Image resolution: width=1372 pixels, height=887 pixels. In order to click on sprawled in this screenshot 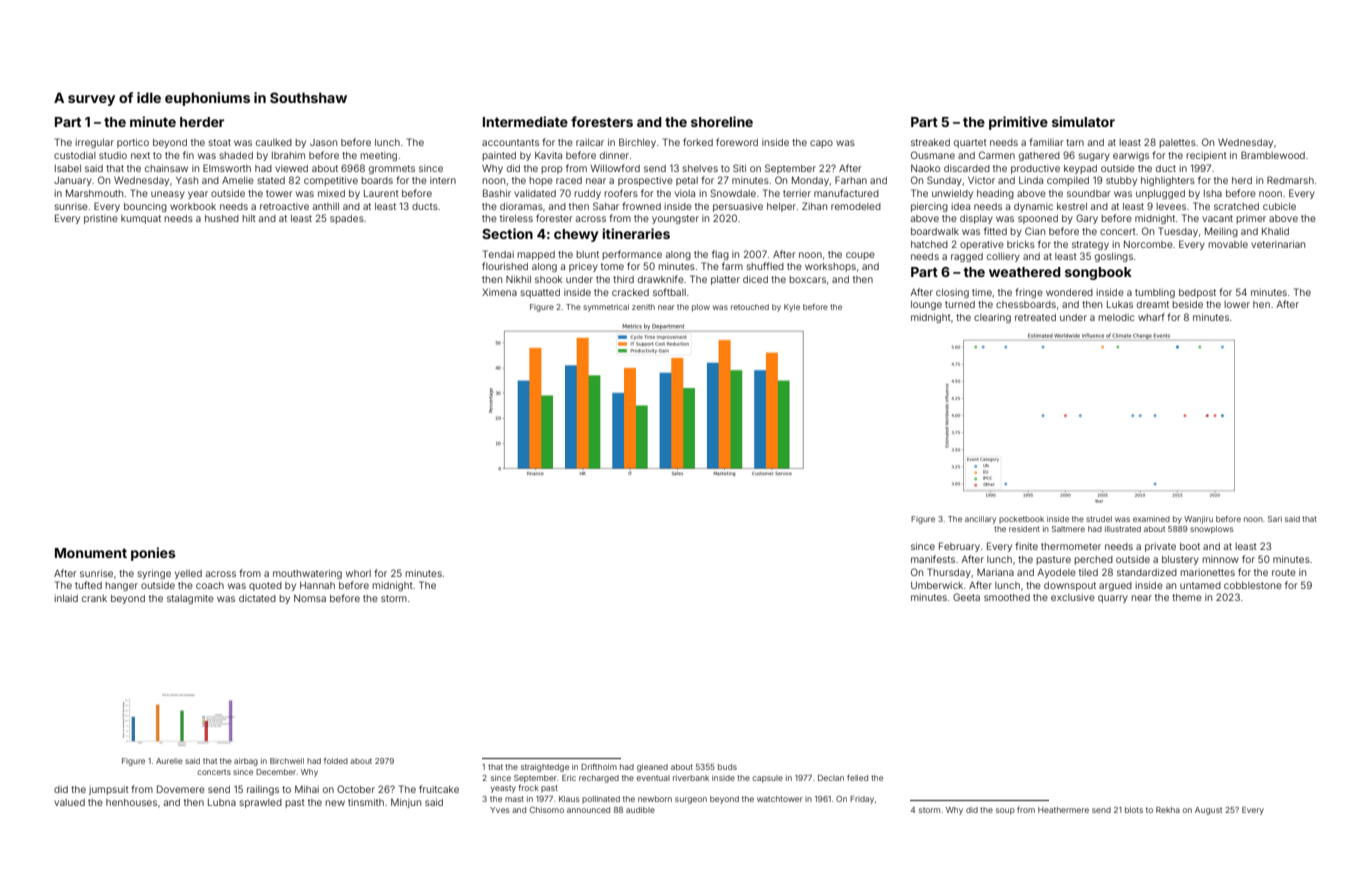, I will do `click(261, 803)`.
